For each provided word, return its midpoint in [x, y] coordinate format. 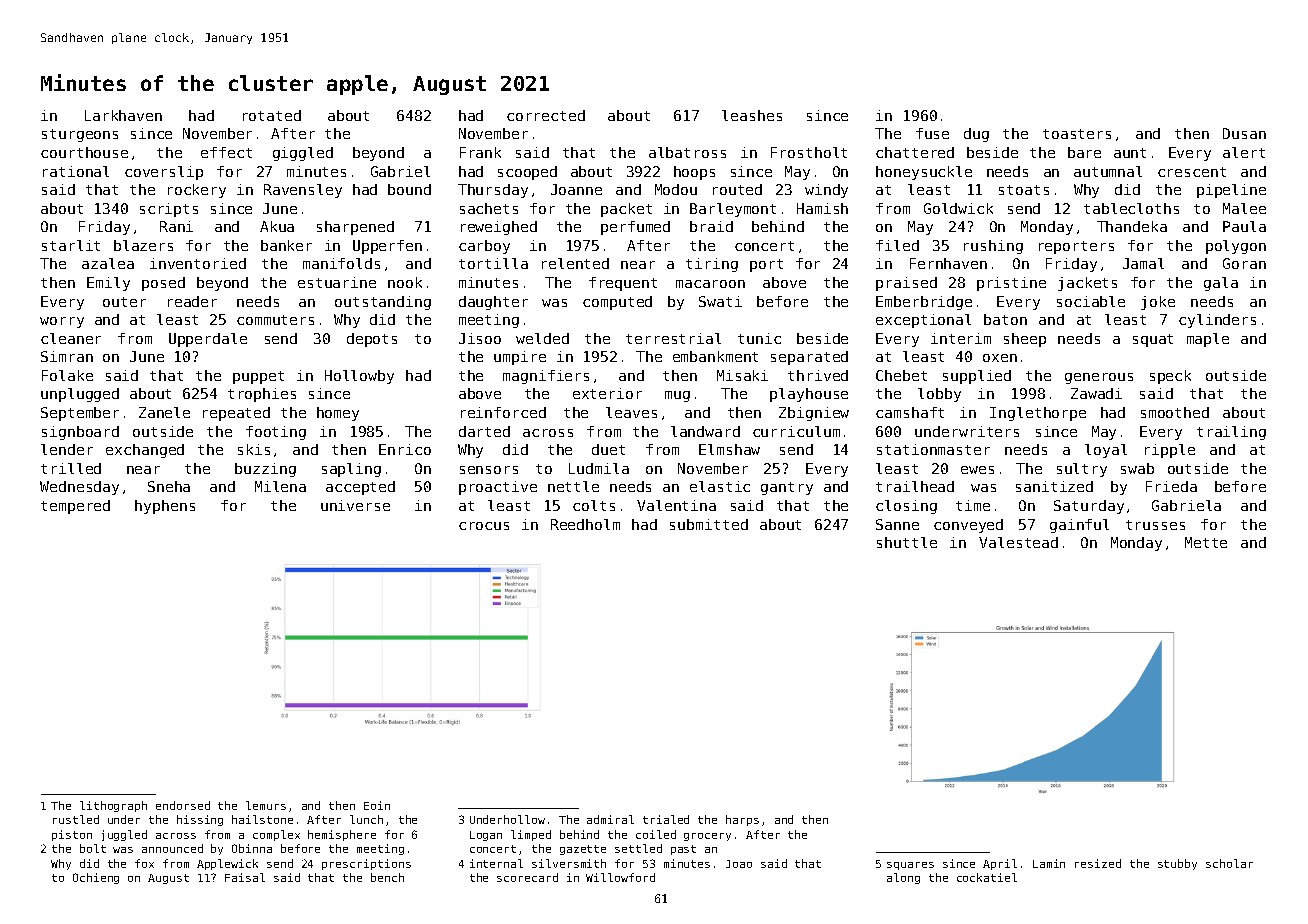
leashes [752, 115]
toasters [1077, 134]
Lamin [1049, 863]
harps [742, 820]
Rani [176, 226]
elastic [720, 486]
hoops [694, 173]
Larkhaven [123, 115]
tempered [75, 507]
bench [387, 877]
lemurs [266, 805]
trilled [71, 468]
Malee [1244, 208]
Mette [1206, 542]
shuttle [907, 542]
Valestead [1018, 542]
